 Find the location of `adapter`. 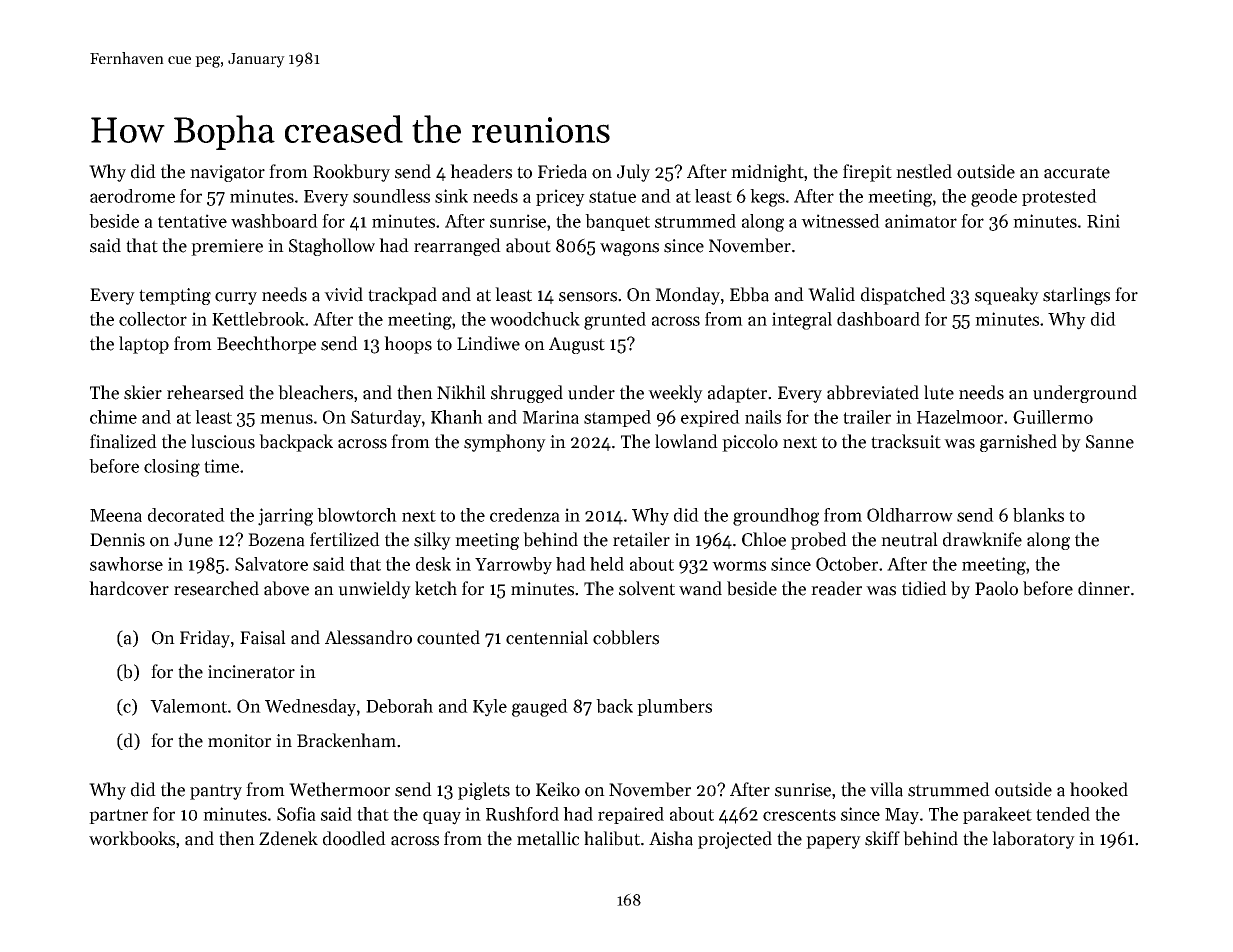

adapter is located at coordinates (737, 394).
